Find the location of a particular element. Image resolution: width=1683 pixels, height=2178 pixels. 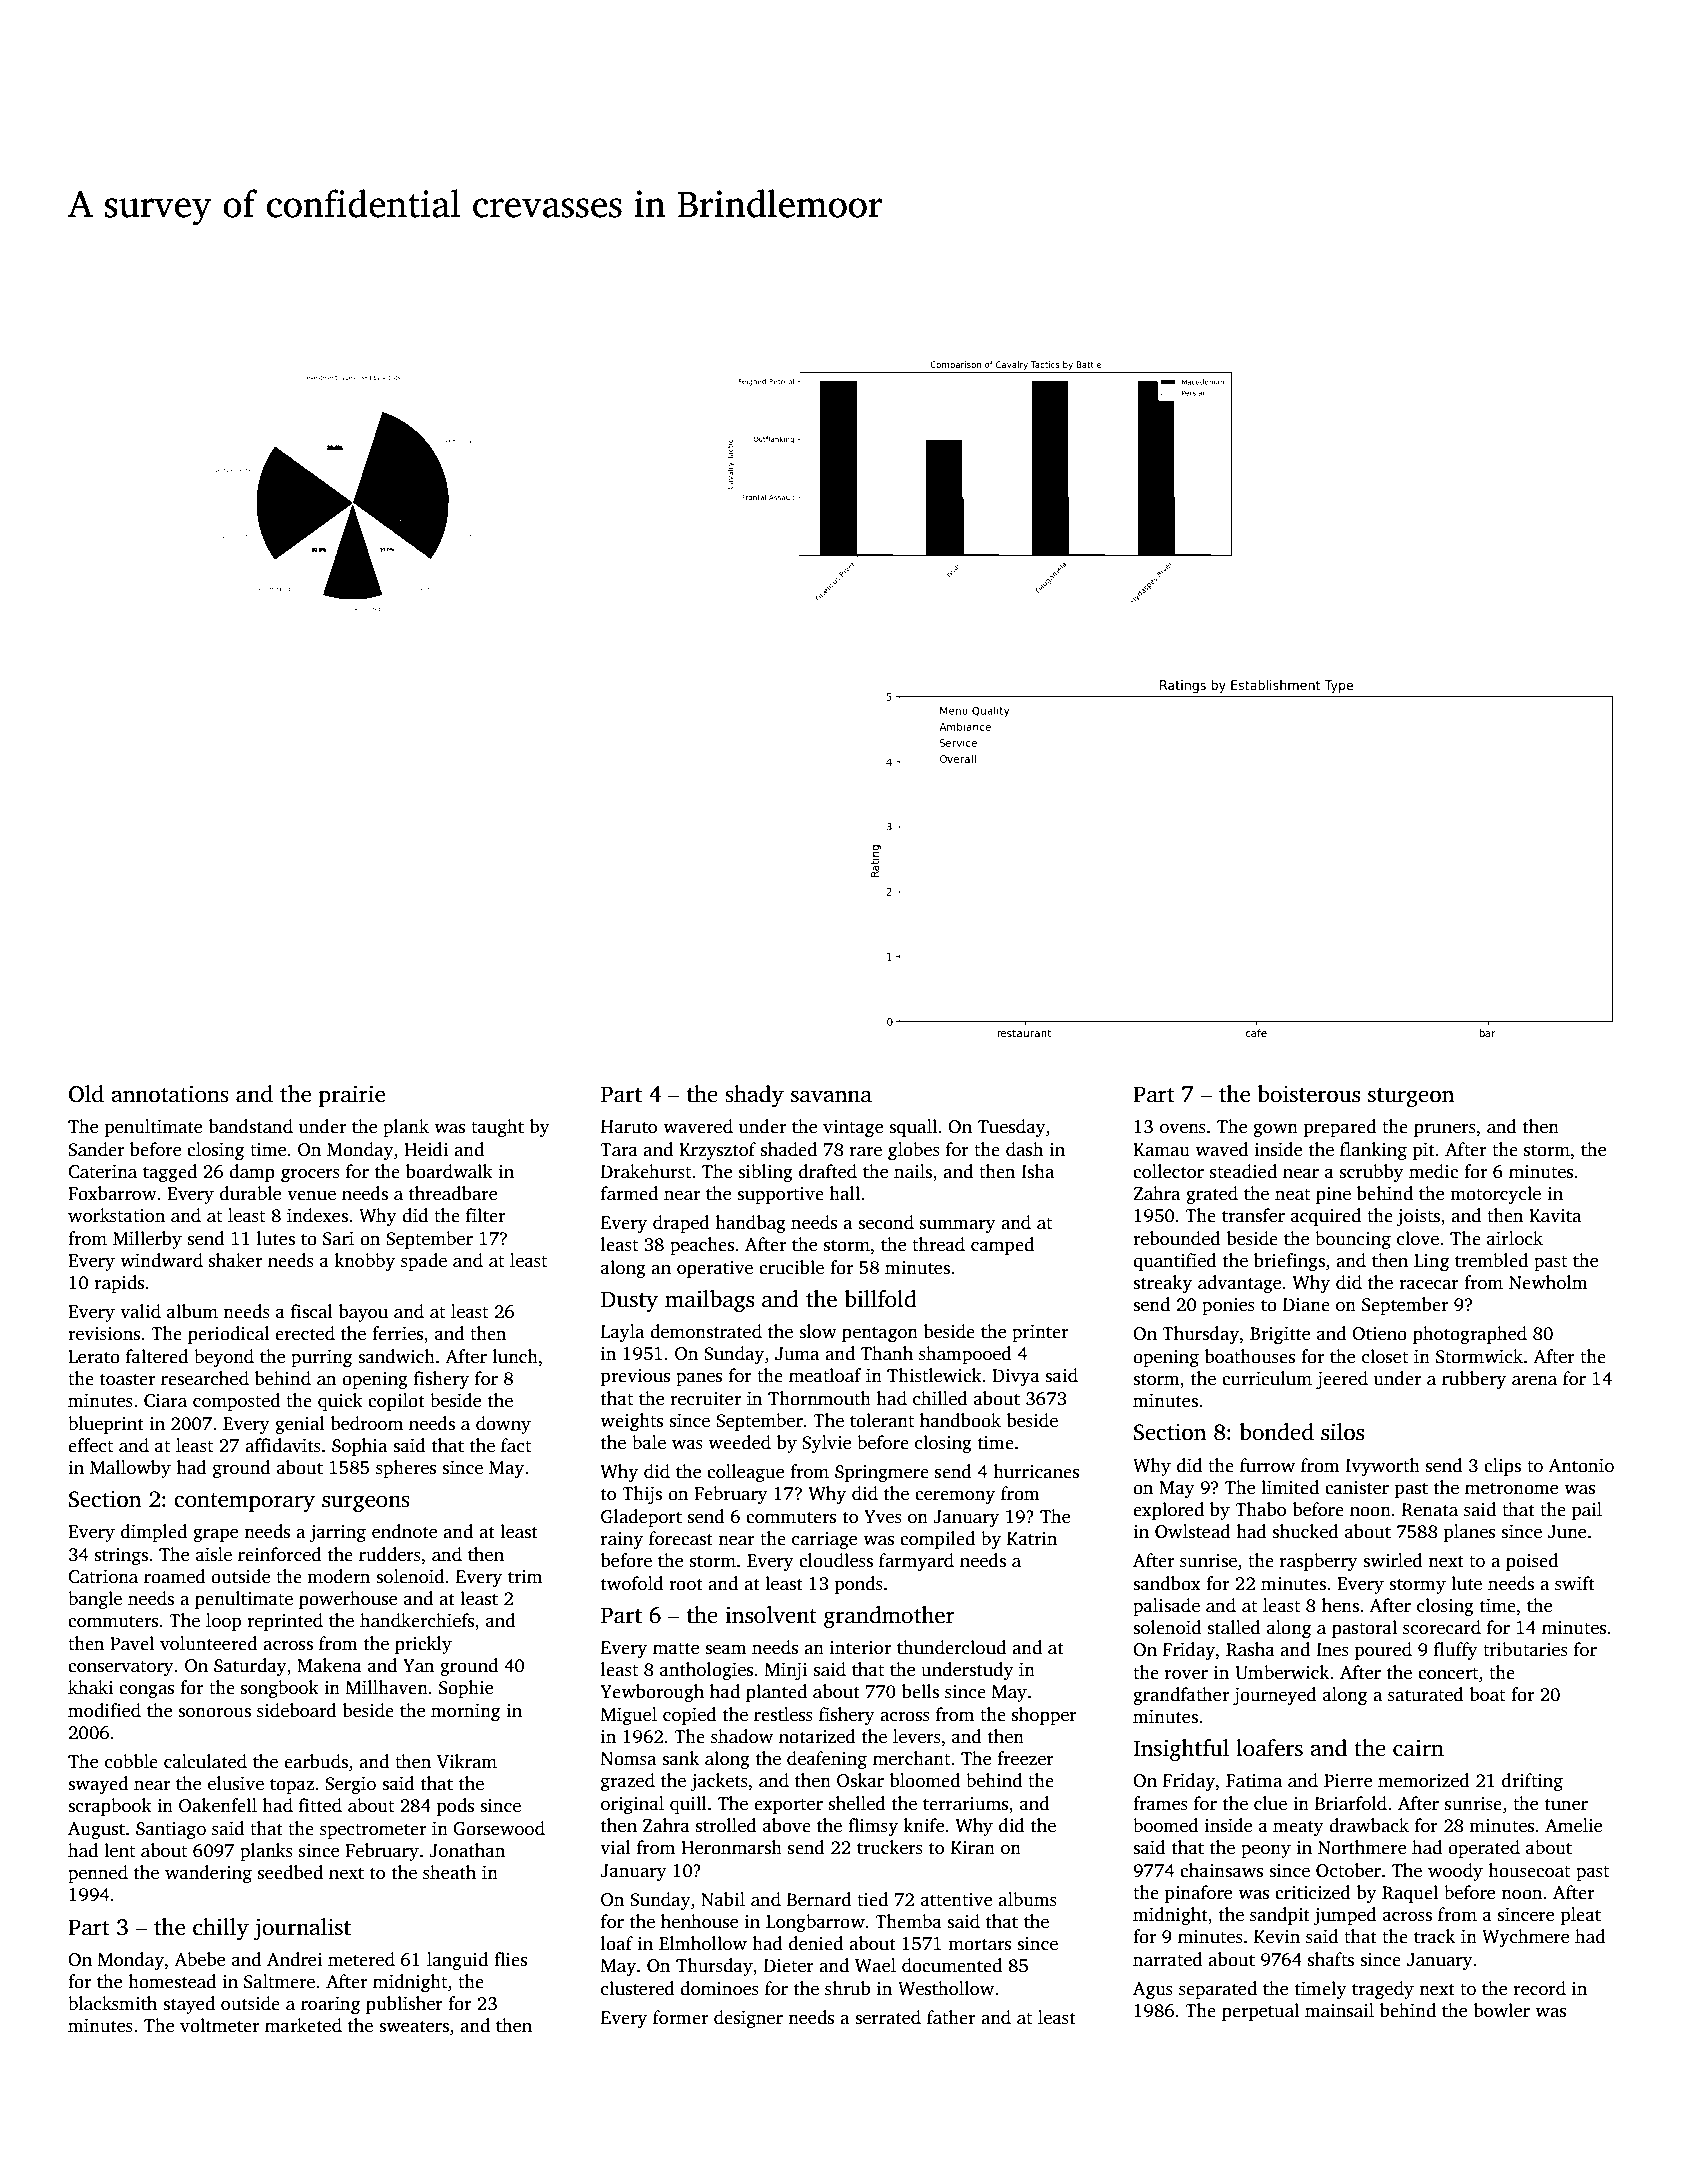

researched is located at coordinates (205, 1378).
